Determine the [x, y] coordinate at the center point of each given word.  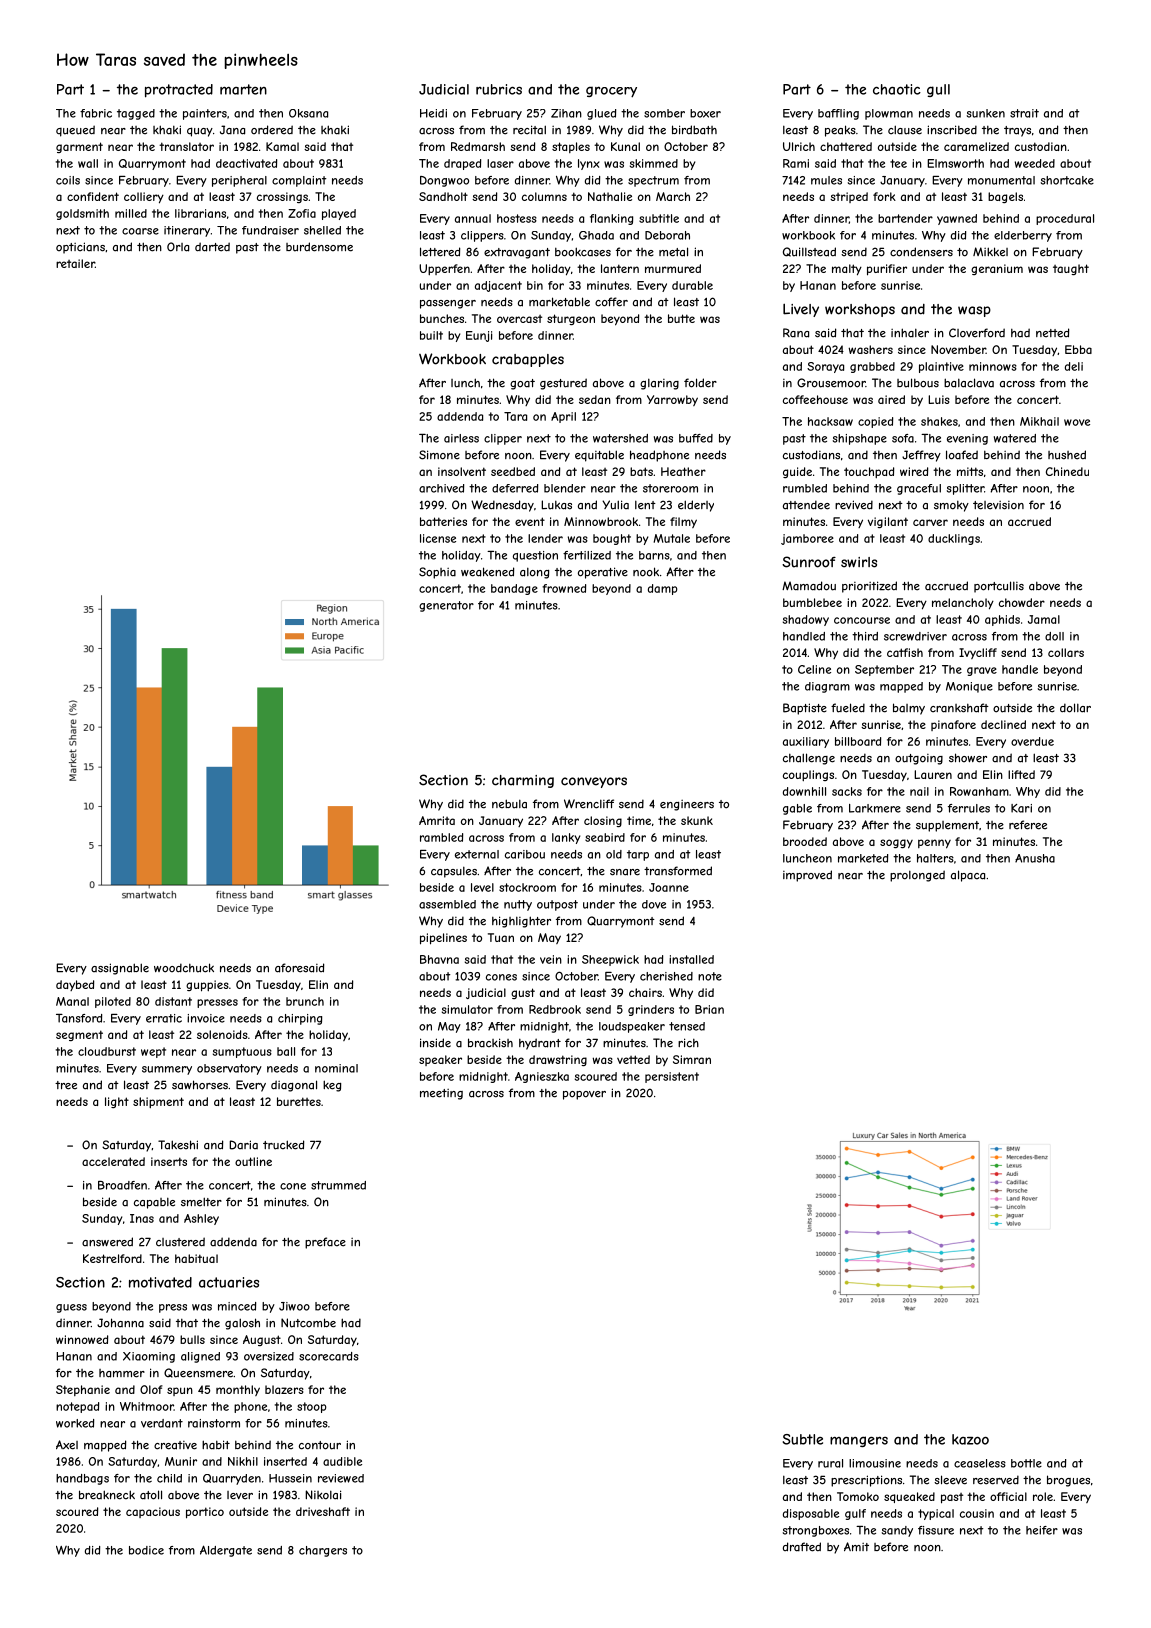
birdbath [694, 130]
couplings [808, 775]
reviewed [341, 1478]
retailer [75, 263]
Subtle [803, 1439]
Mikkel [990, 251]
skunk [697, 820]
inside [435, 1043]
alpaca [968, 876]
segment [79, 1035]
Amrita [437, 820]
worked [75, 1423]
